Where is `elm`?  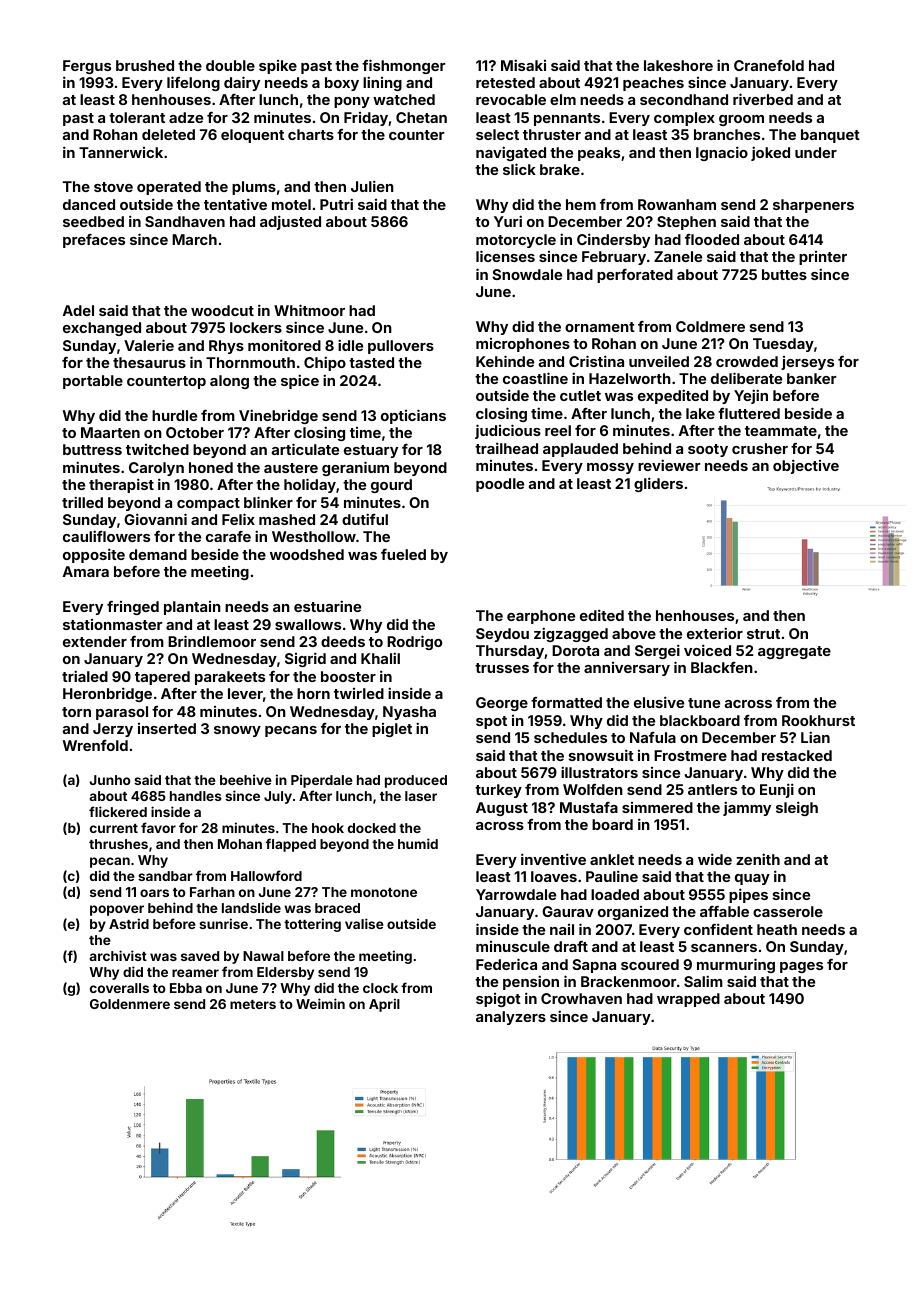
elm is located at coordinates (563, 99).
